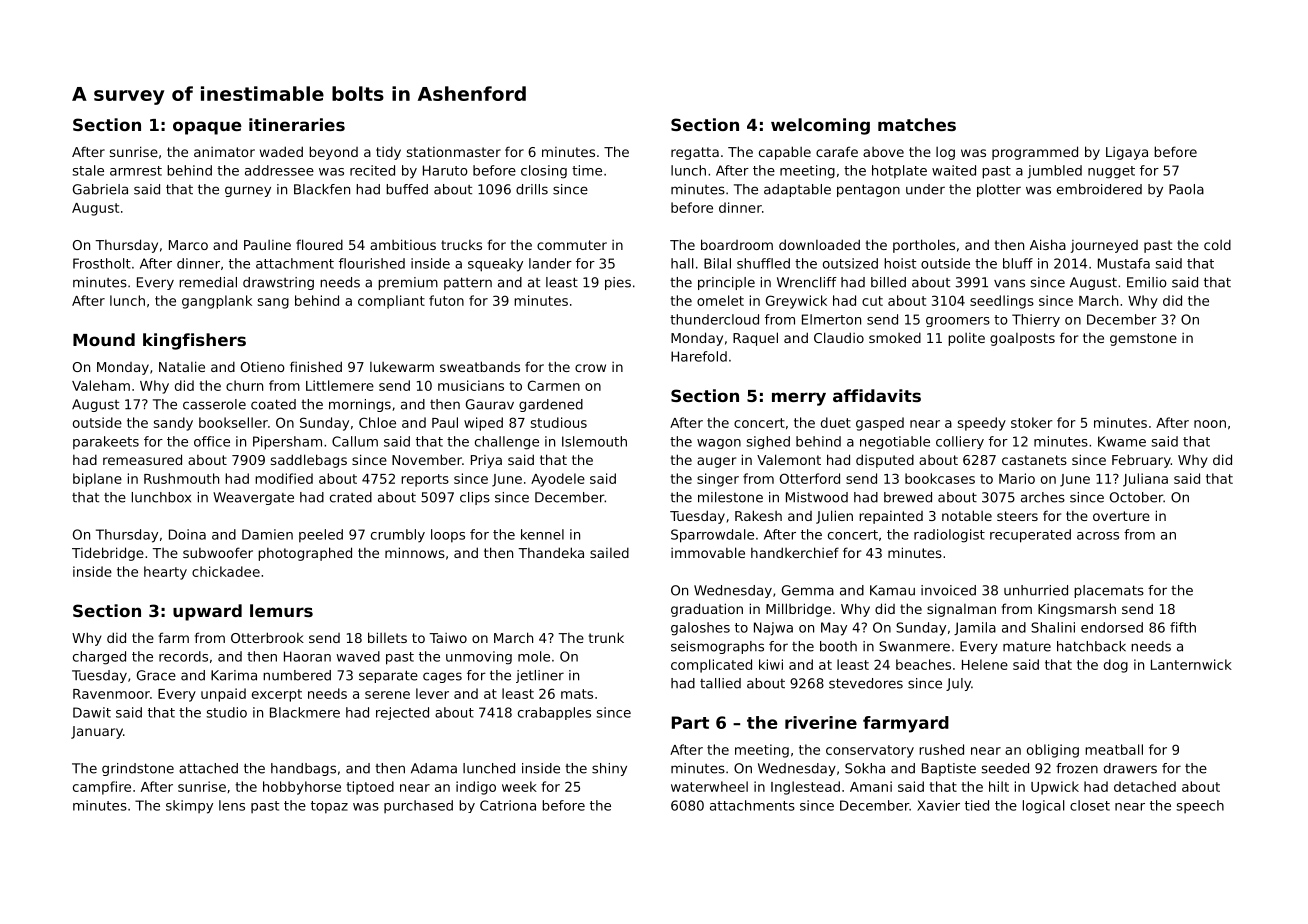 The width and height of the page is (1308, 924). What do you see at coordinates (232, 805) in the page?
I see `lens` at bounding box center [232, 805].
